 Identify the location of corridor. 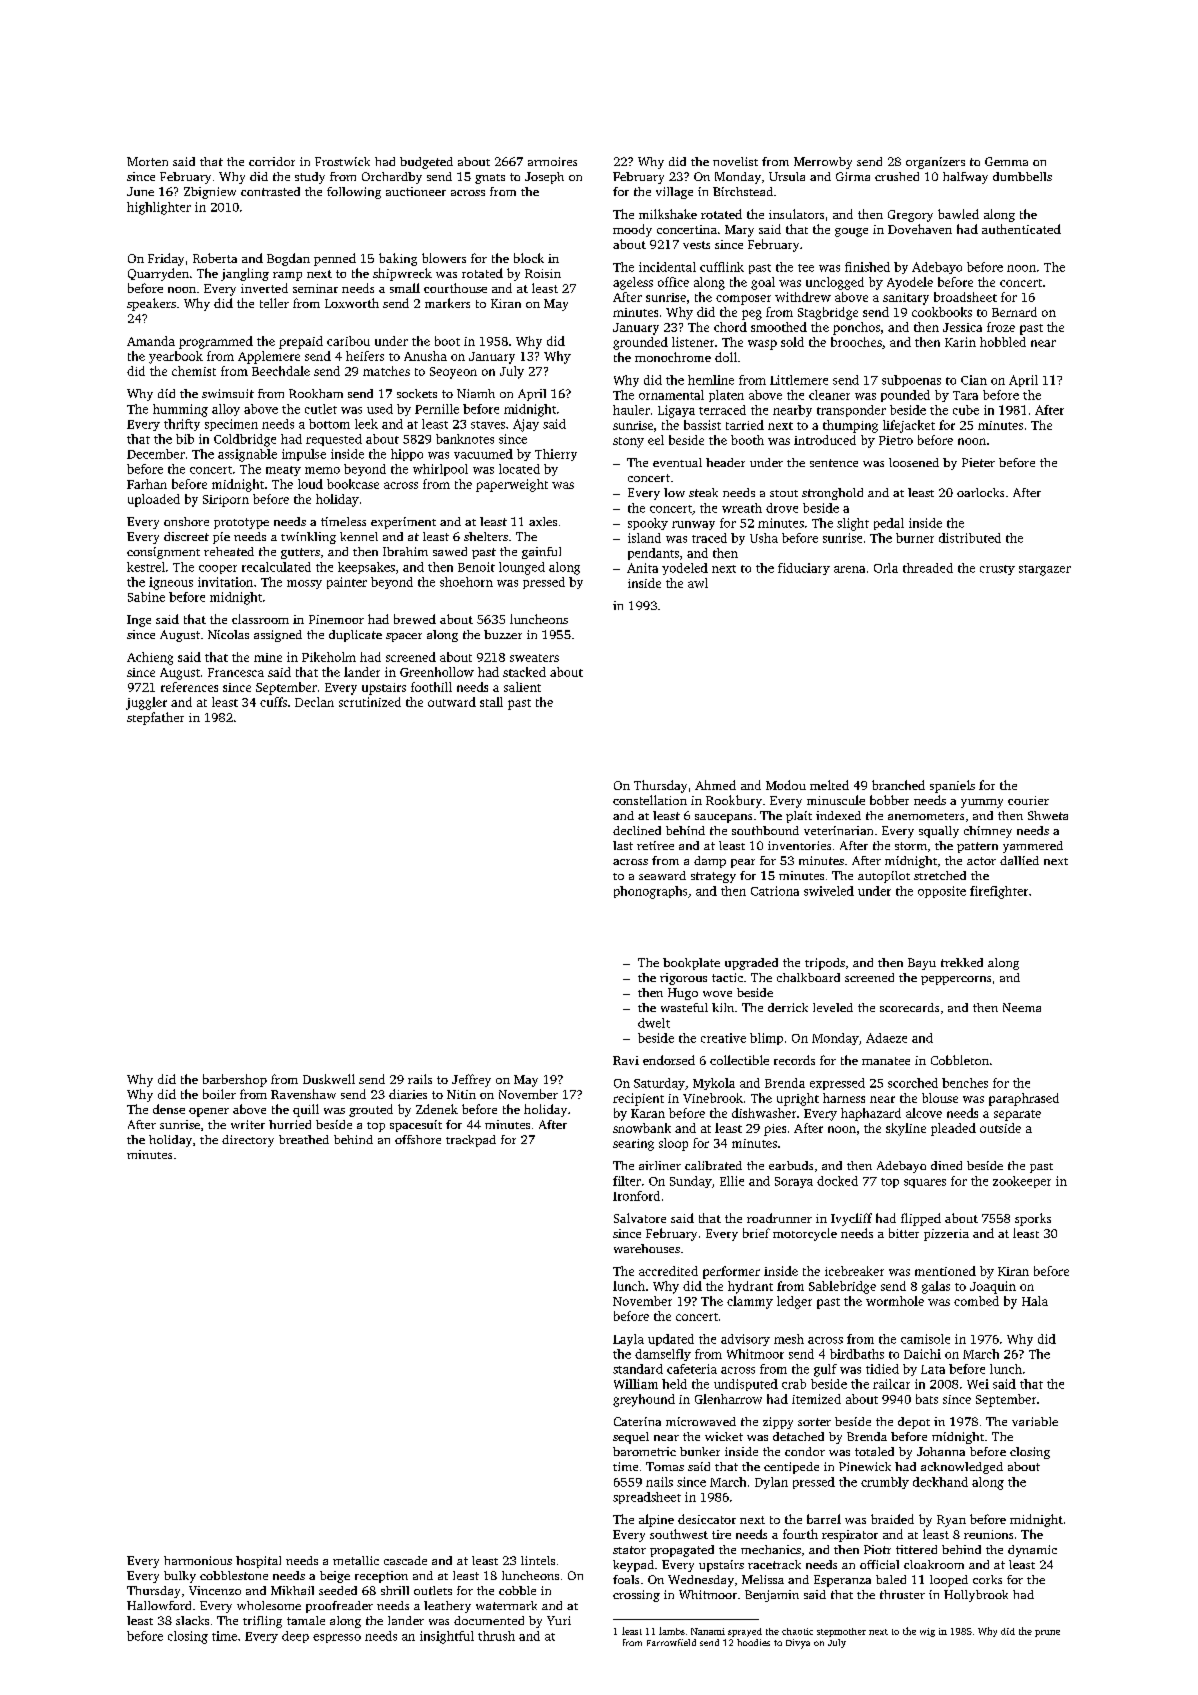
(272, 161).
